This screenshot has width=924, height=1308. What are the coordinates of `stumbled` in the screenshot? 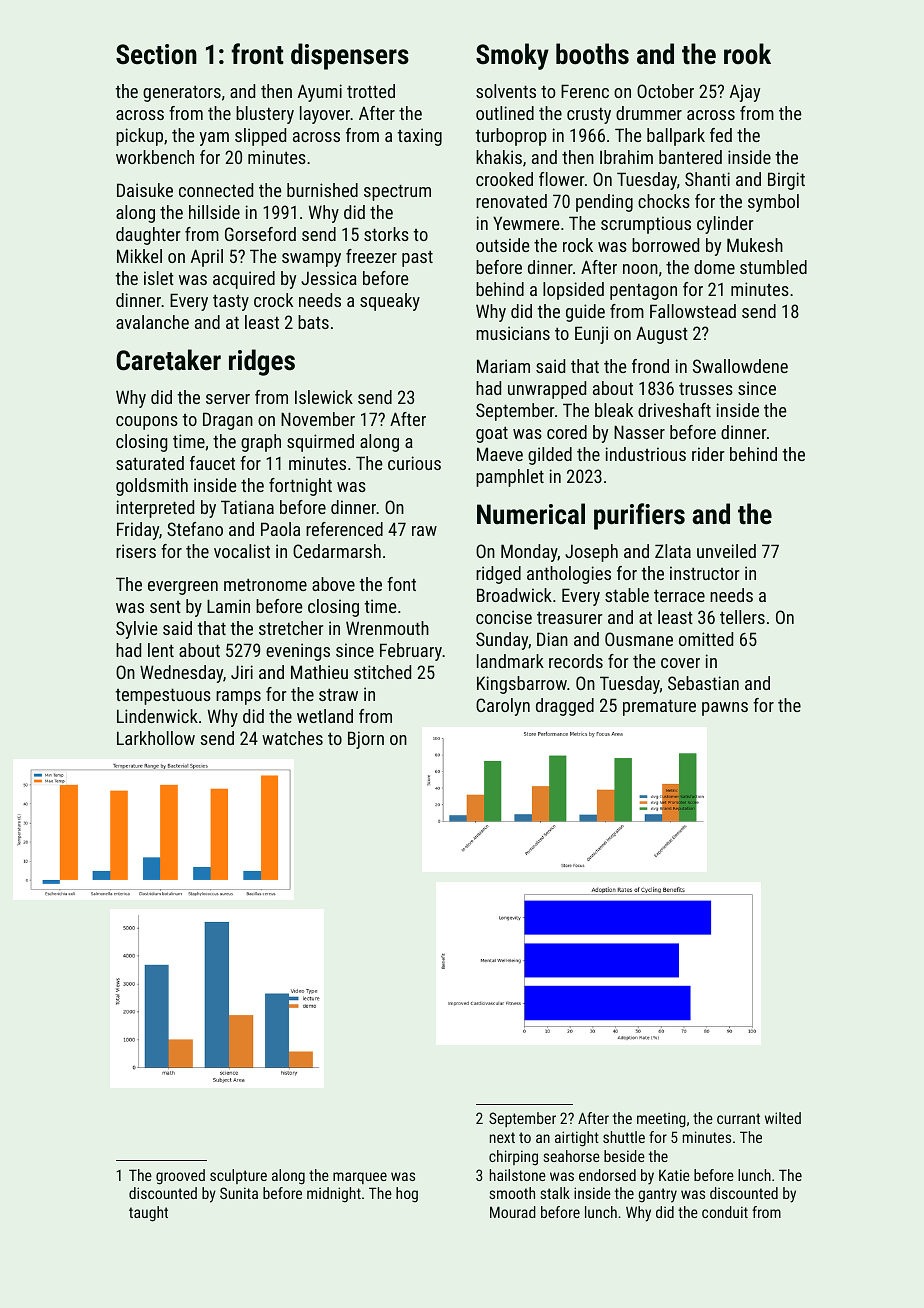 It's located at (773, 267).
